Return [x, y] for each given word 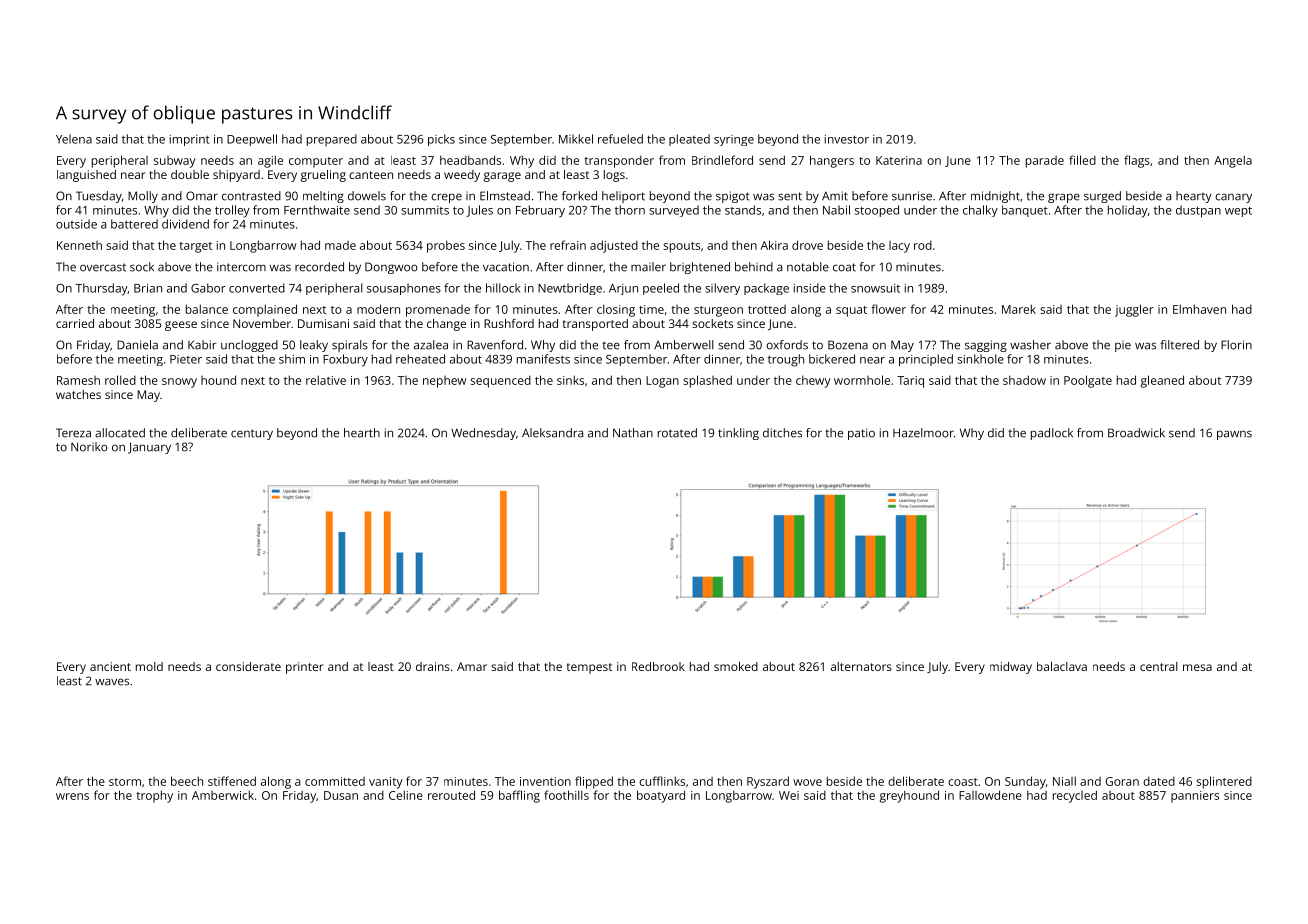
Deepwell [252, 140]
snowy [179, 383]
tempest [589, 668]
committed [335, 781]
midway [1011, 668]
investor [847, 139]
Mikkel [576, 139]
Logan [662, 382]
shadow [1024, 380]
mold [149, 666]
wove [807, 782]
